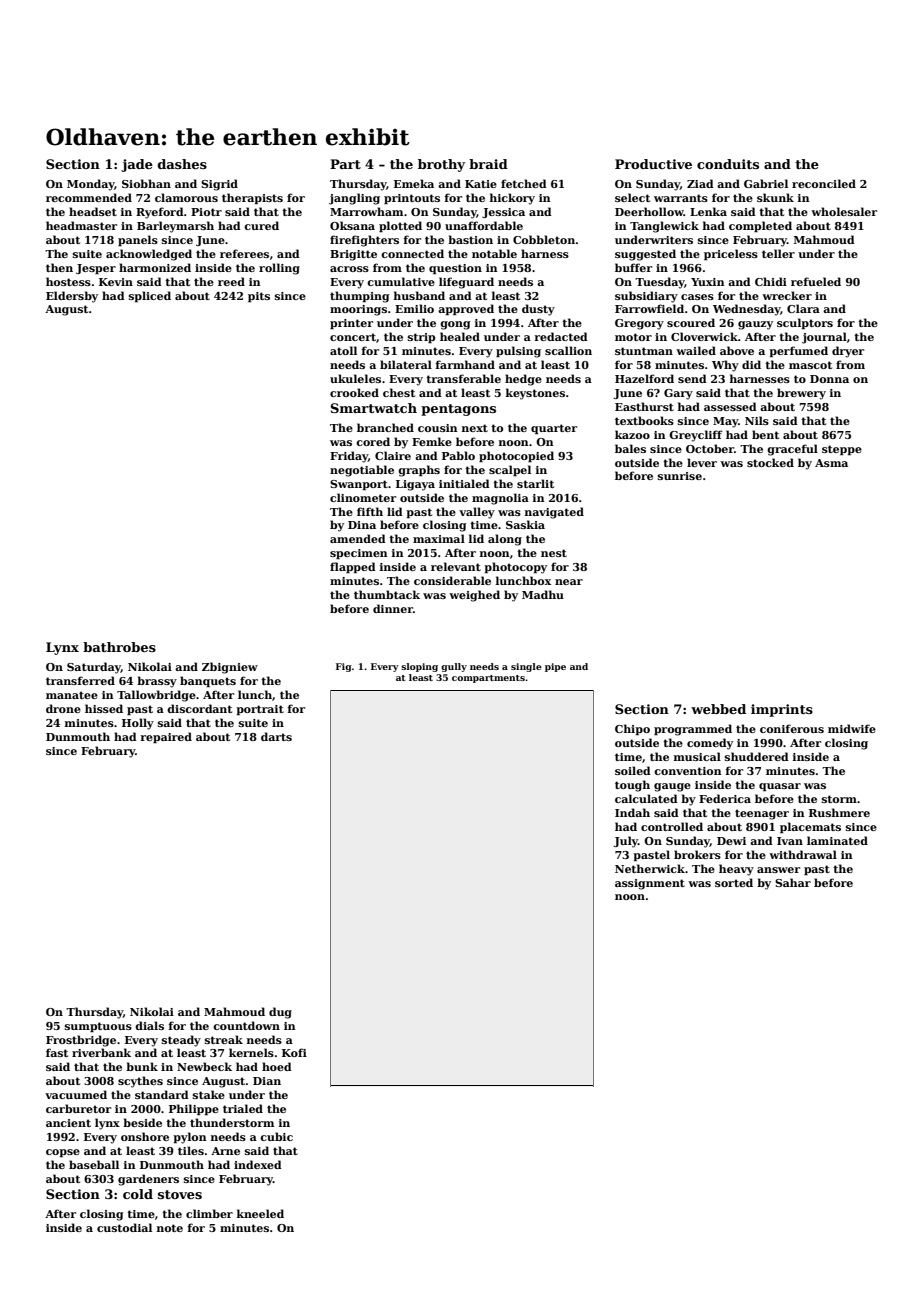 This page has height=1308, width=924. Describe the element at coordinates (244, 253) in the page. I see `referees` at that location.
